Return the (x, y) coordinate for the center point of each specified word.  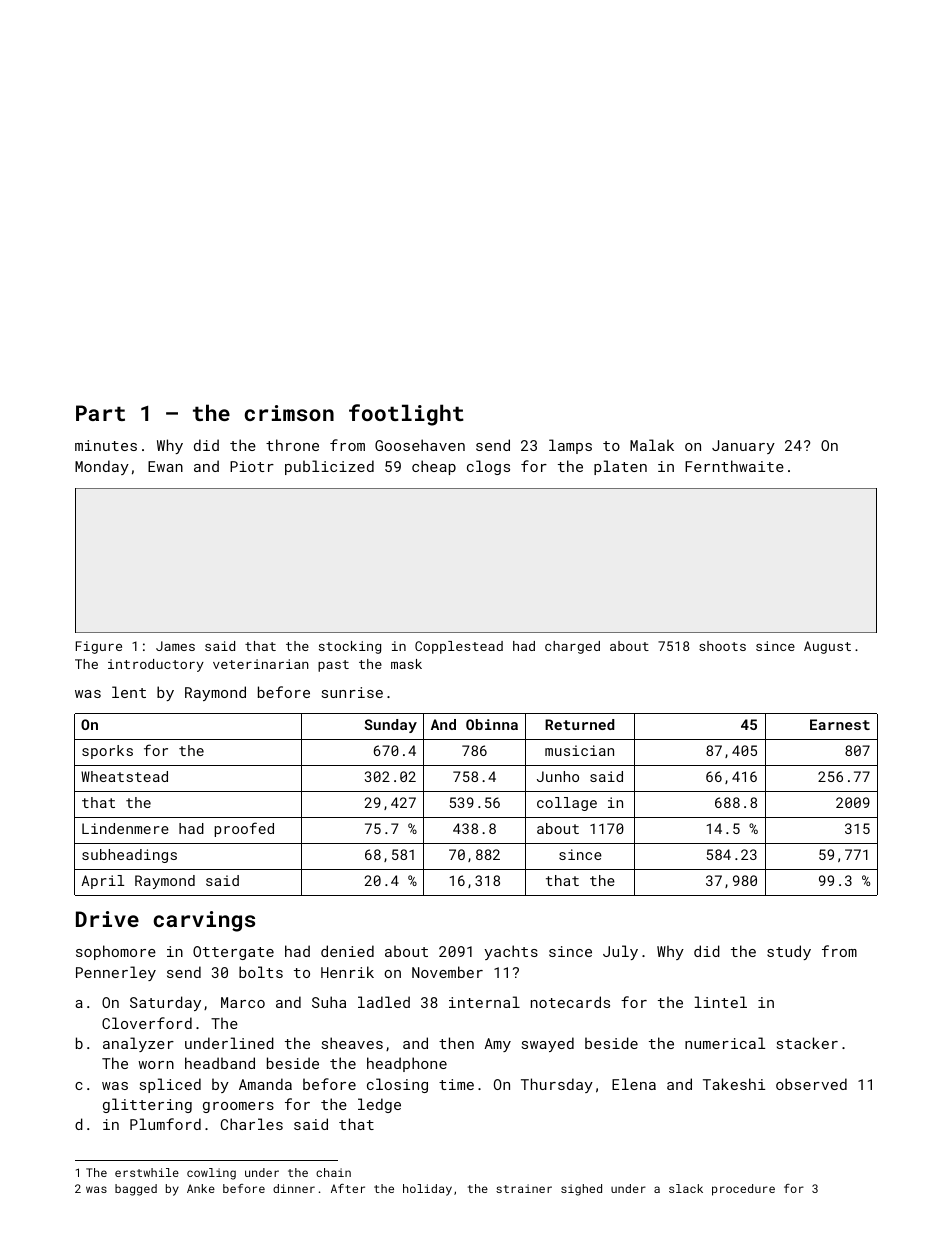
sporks (107, 752)
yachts (511, 952)
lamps (570, 446)
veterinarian (261, 664)
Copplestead (459, 647)
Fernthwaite (734, 466)
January (743, 447)
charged (572, 647)
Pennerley (116, 973)
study (789, 952)
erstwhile (147, 1172)
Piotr (252, 466)
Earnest (840, 724)
